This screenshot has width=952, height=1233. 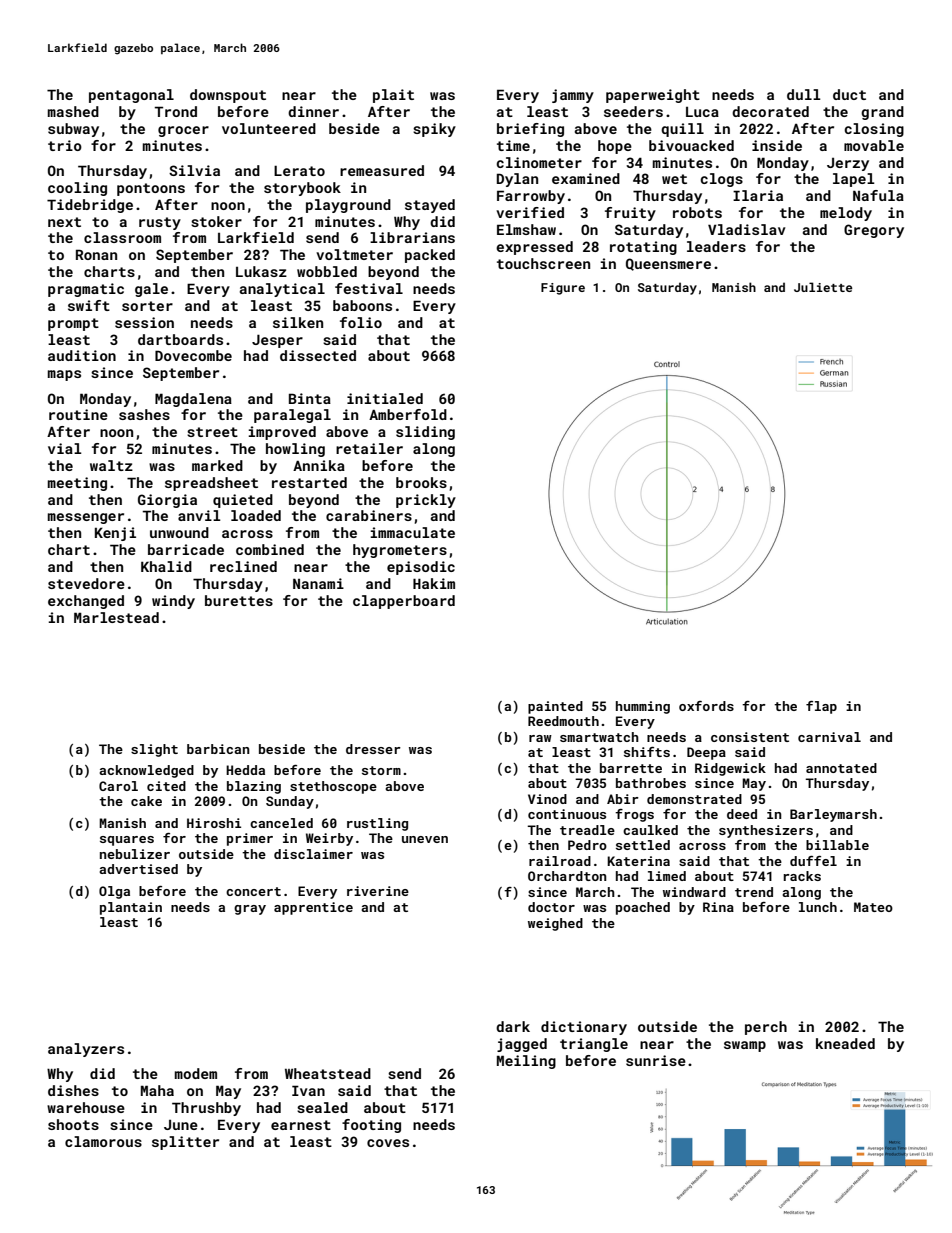 What do you see at coordinates (388, 1143) in the screenshot?
I see `coves` at bounding box center [388, 1143].
